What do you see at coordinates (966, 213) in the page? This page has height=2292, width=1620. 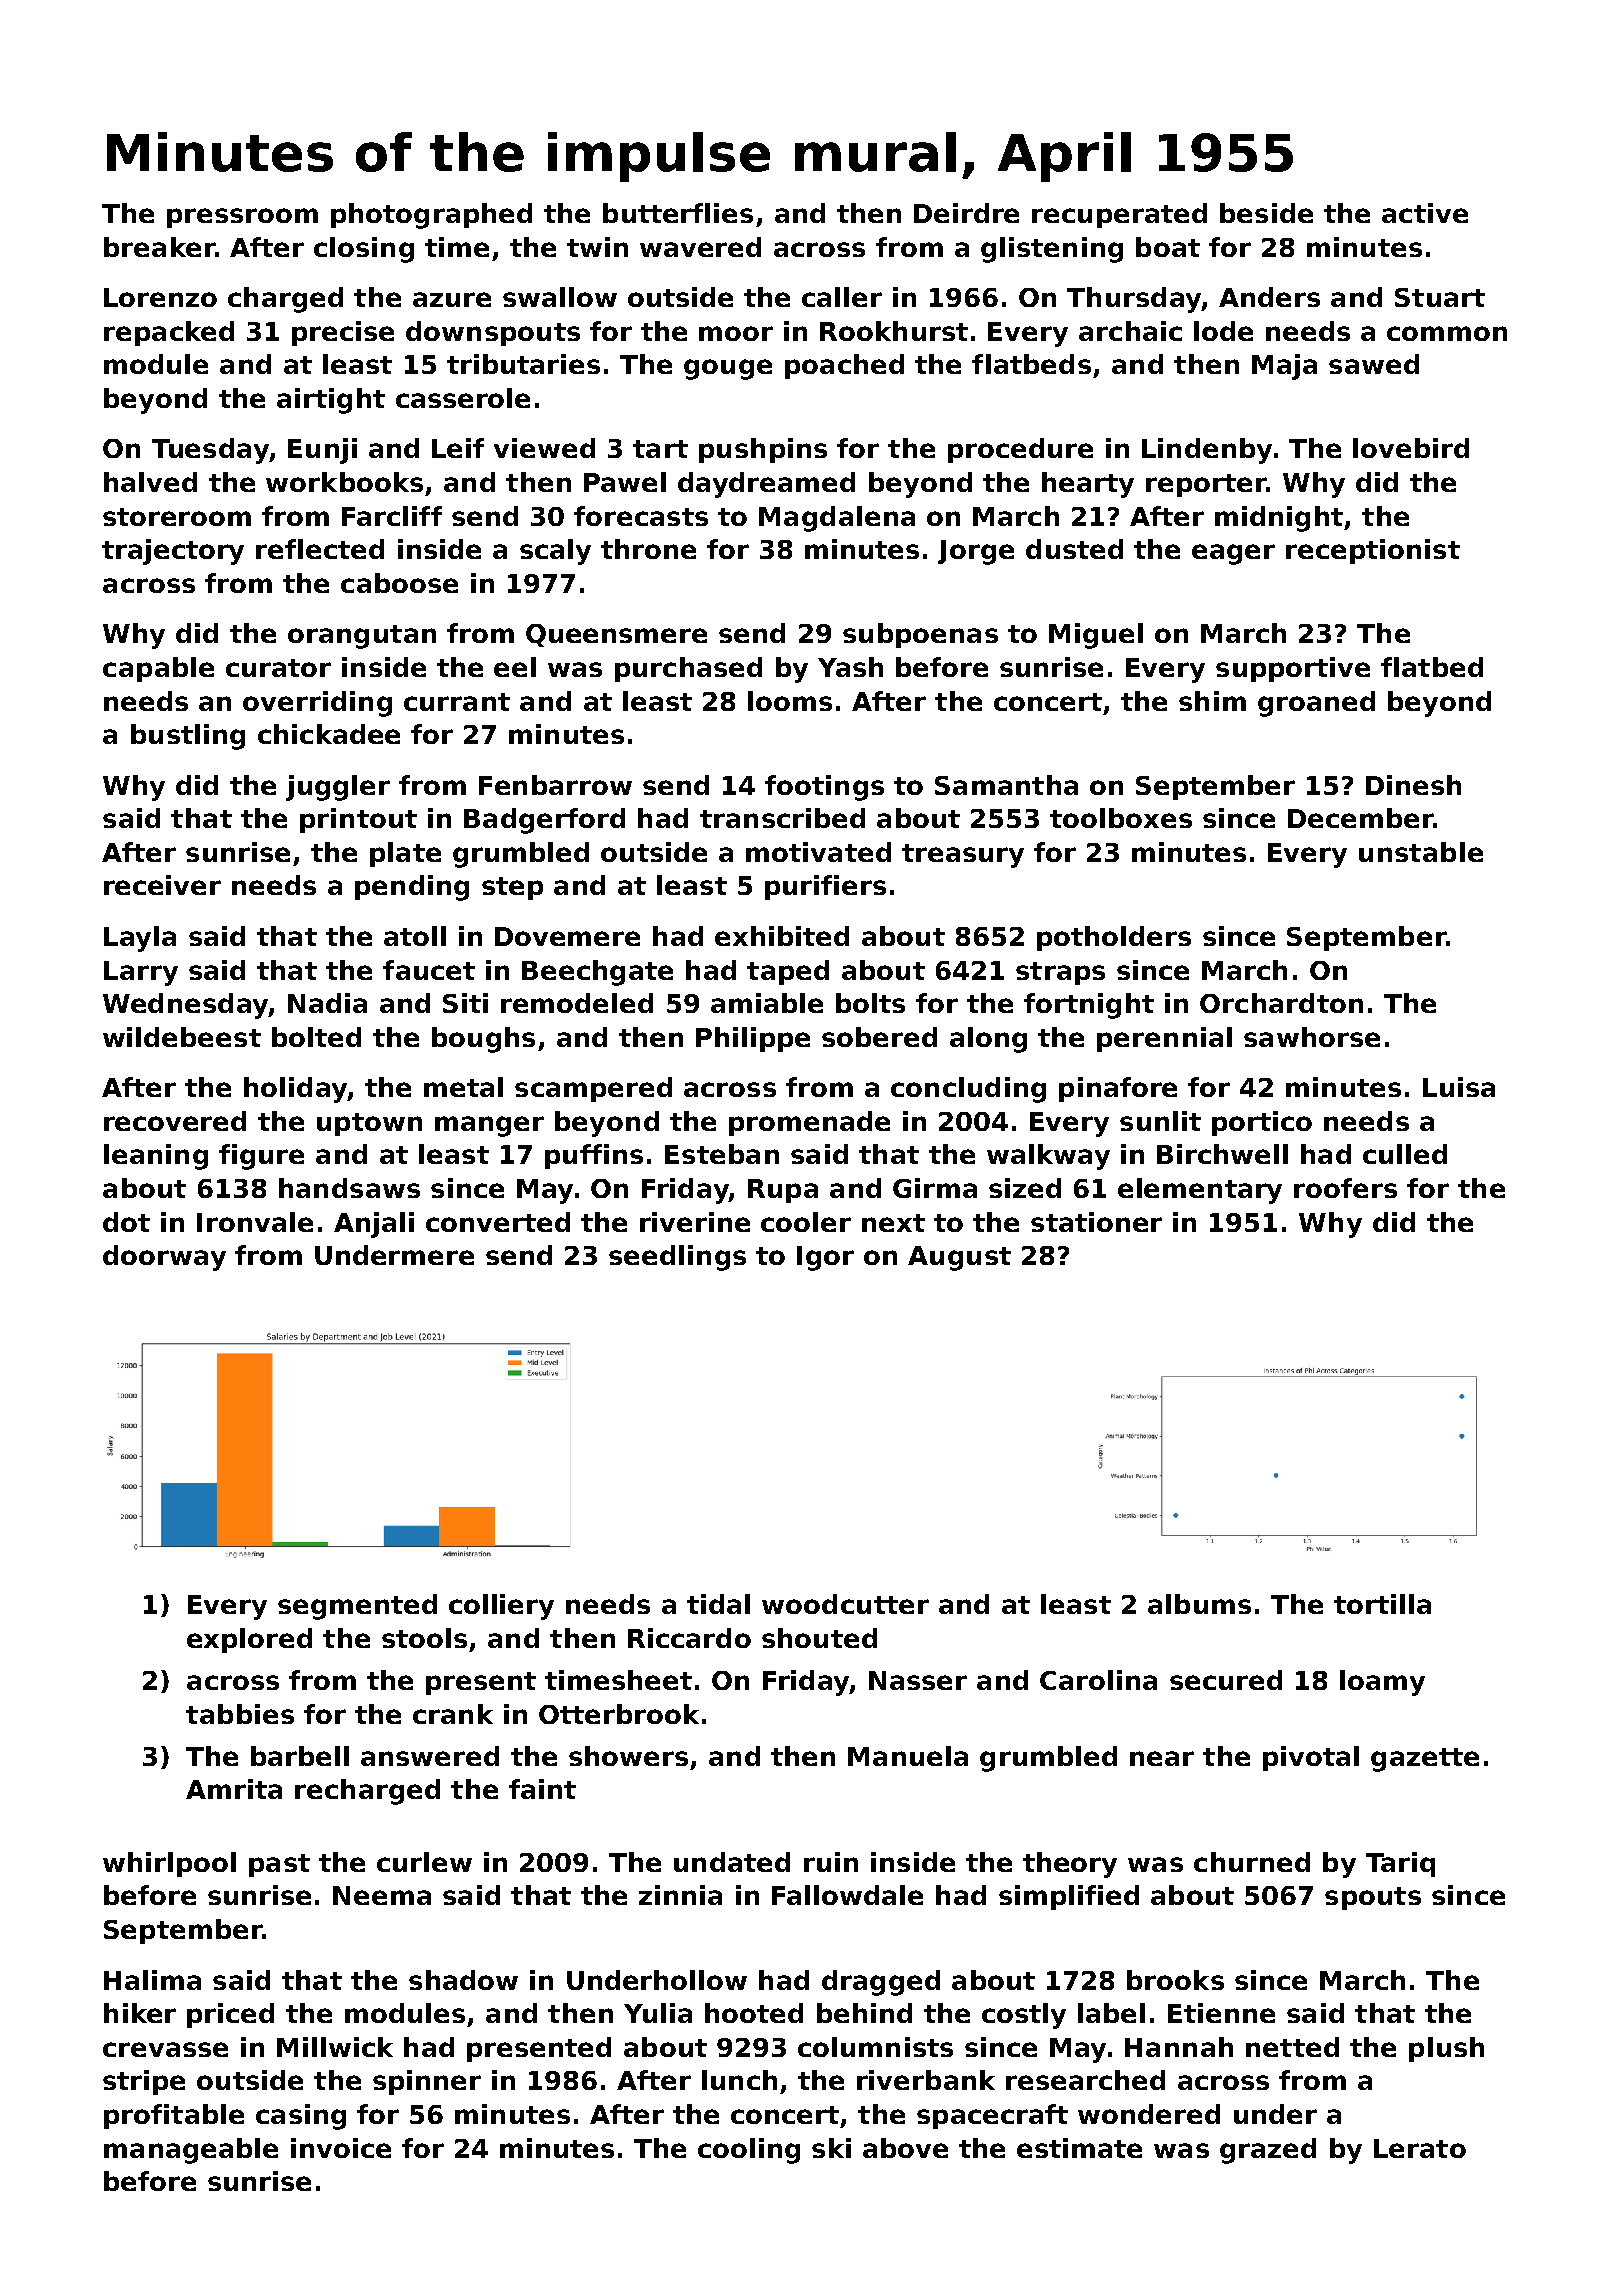 I see `Deirdre` at bounding box center [966, 213].
